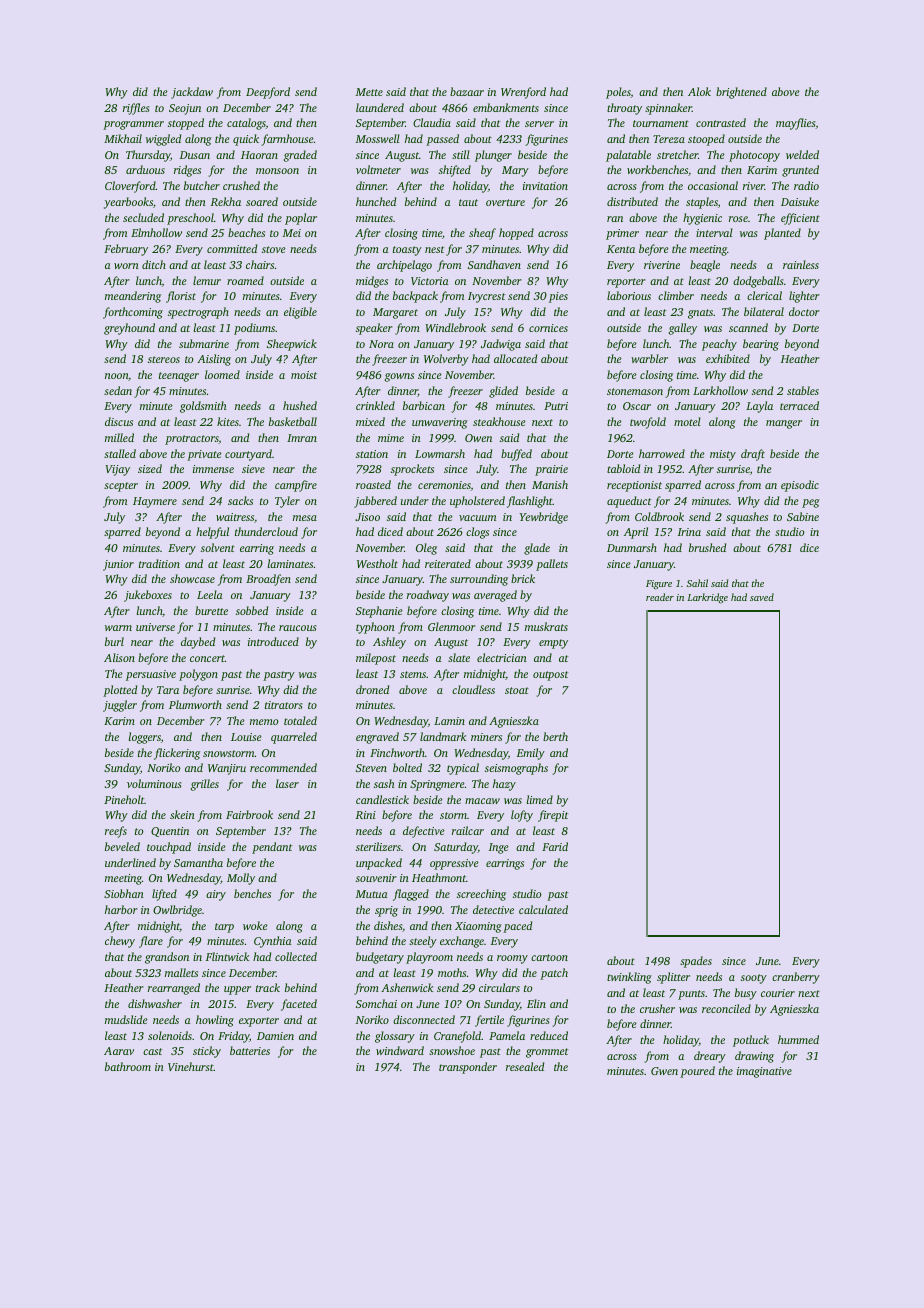 This page has height=1308, width=924. Describe the element at coordinates (207, 280) in the page. I see `lemur` at that location.
